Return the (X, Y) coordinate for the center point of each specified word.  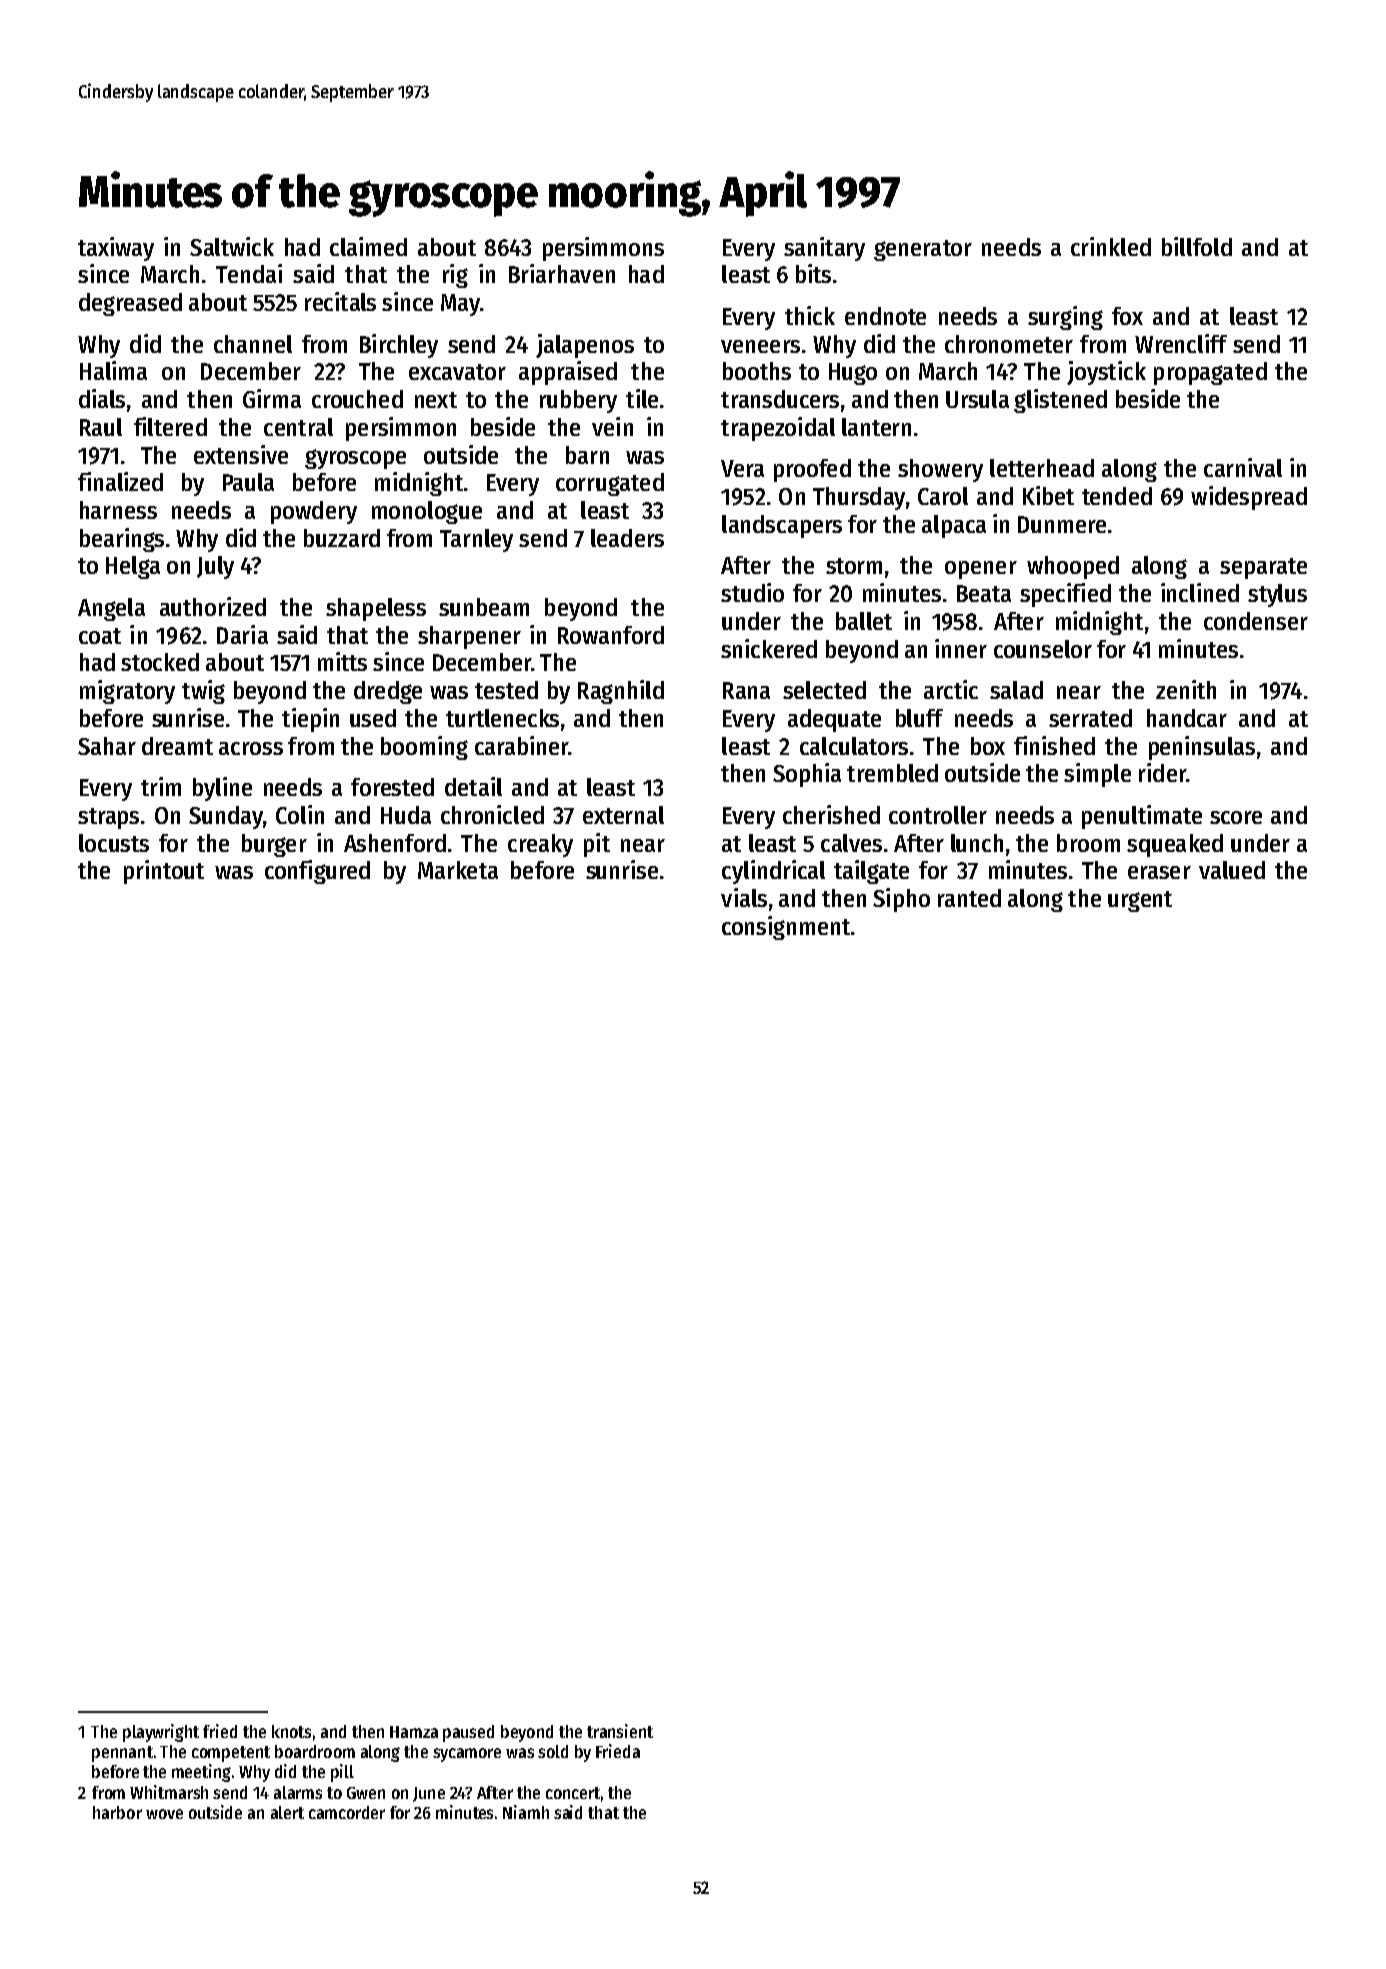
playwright (161, 1733)
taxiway (116, 249)
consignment (786, 928)
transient (620, 1731)
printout (164, 872)
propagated (1210, 373)
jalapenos (585, 346)
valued (1232, 870)
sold (553, 1751)
